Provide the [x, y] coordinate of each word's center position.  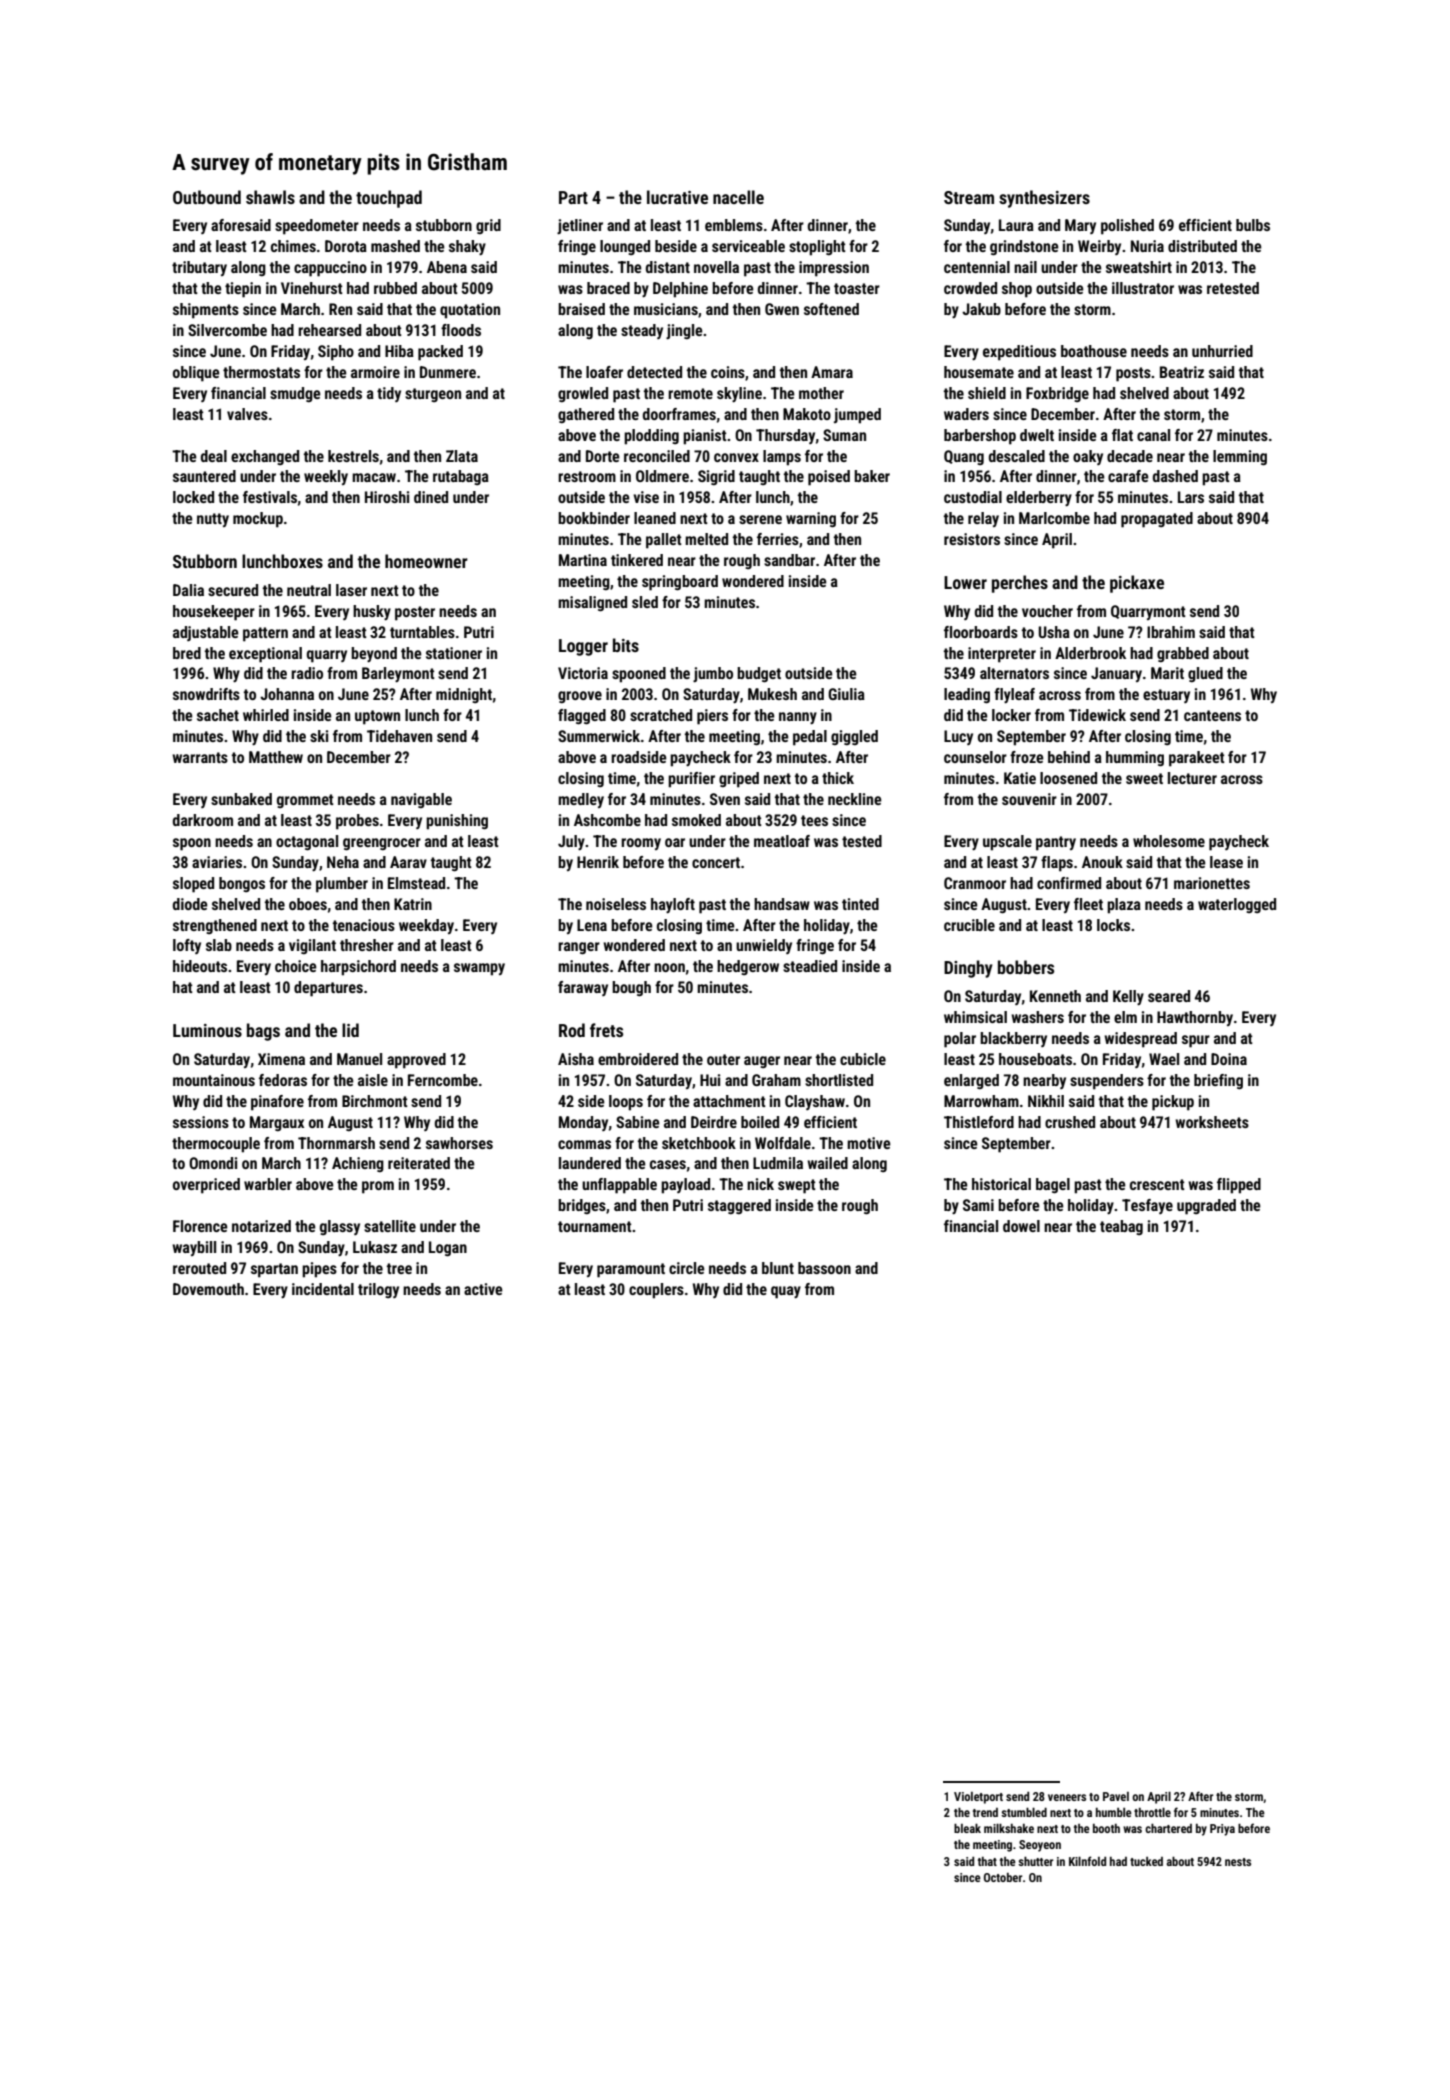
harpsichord [358, 968]
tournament [595, 1226]
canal [1153, 435]
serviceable [748, 246]
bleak [967, 1828]
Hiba [399, 351]
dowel [1021, 1226]
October [1003, 1877]
